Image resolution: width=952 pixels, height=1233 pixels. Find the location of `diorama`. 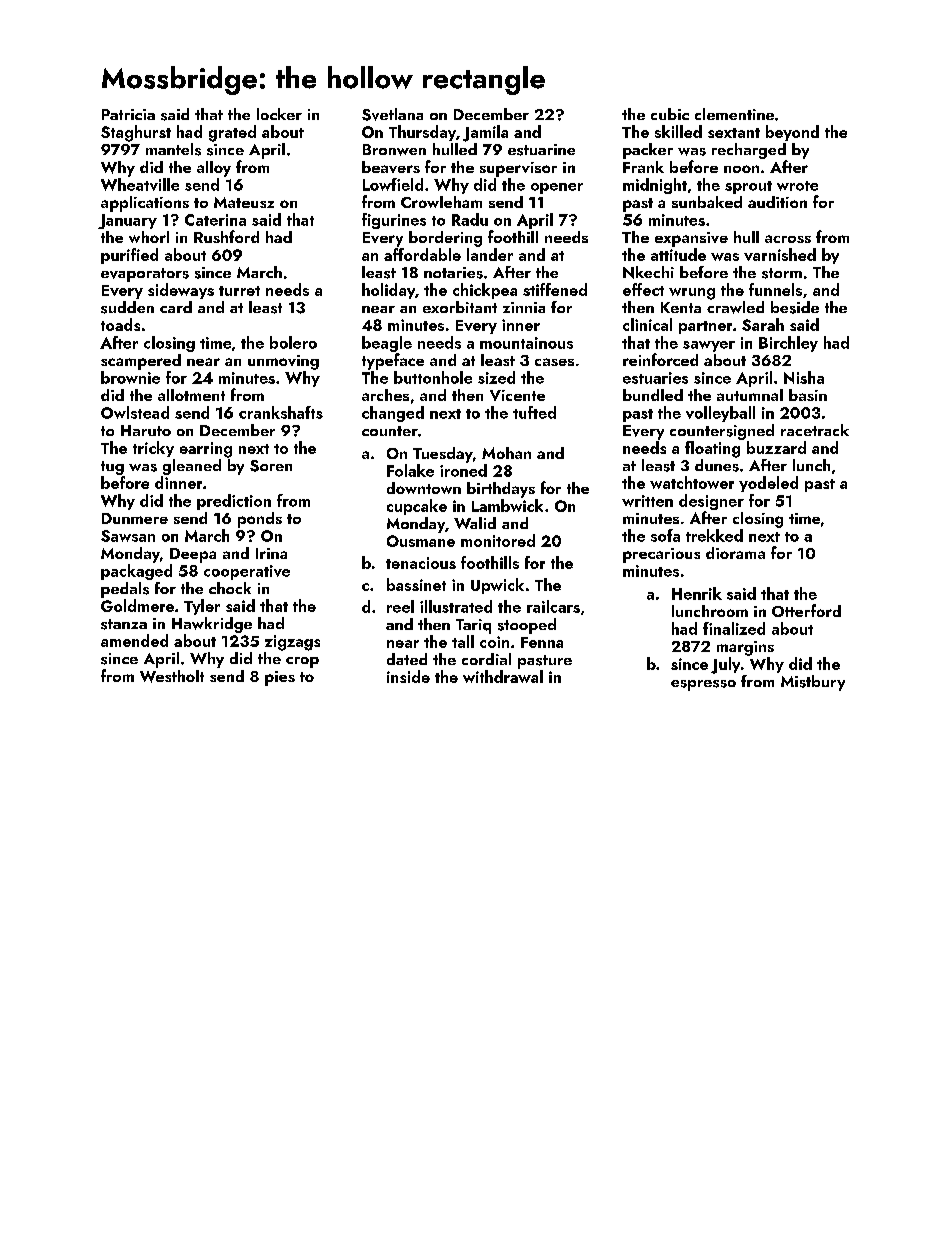

diorama is located at coordinates (735, 553).
